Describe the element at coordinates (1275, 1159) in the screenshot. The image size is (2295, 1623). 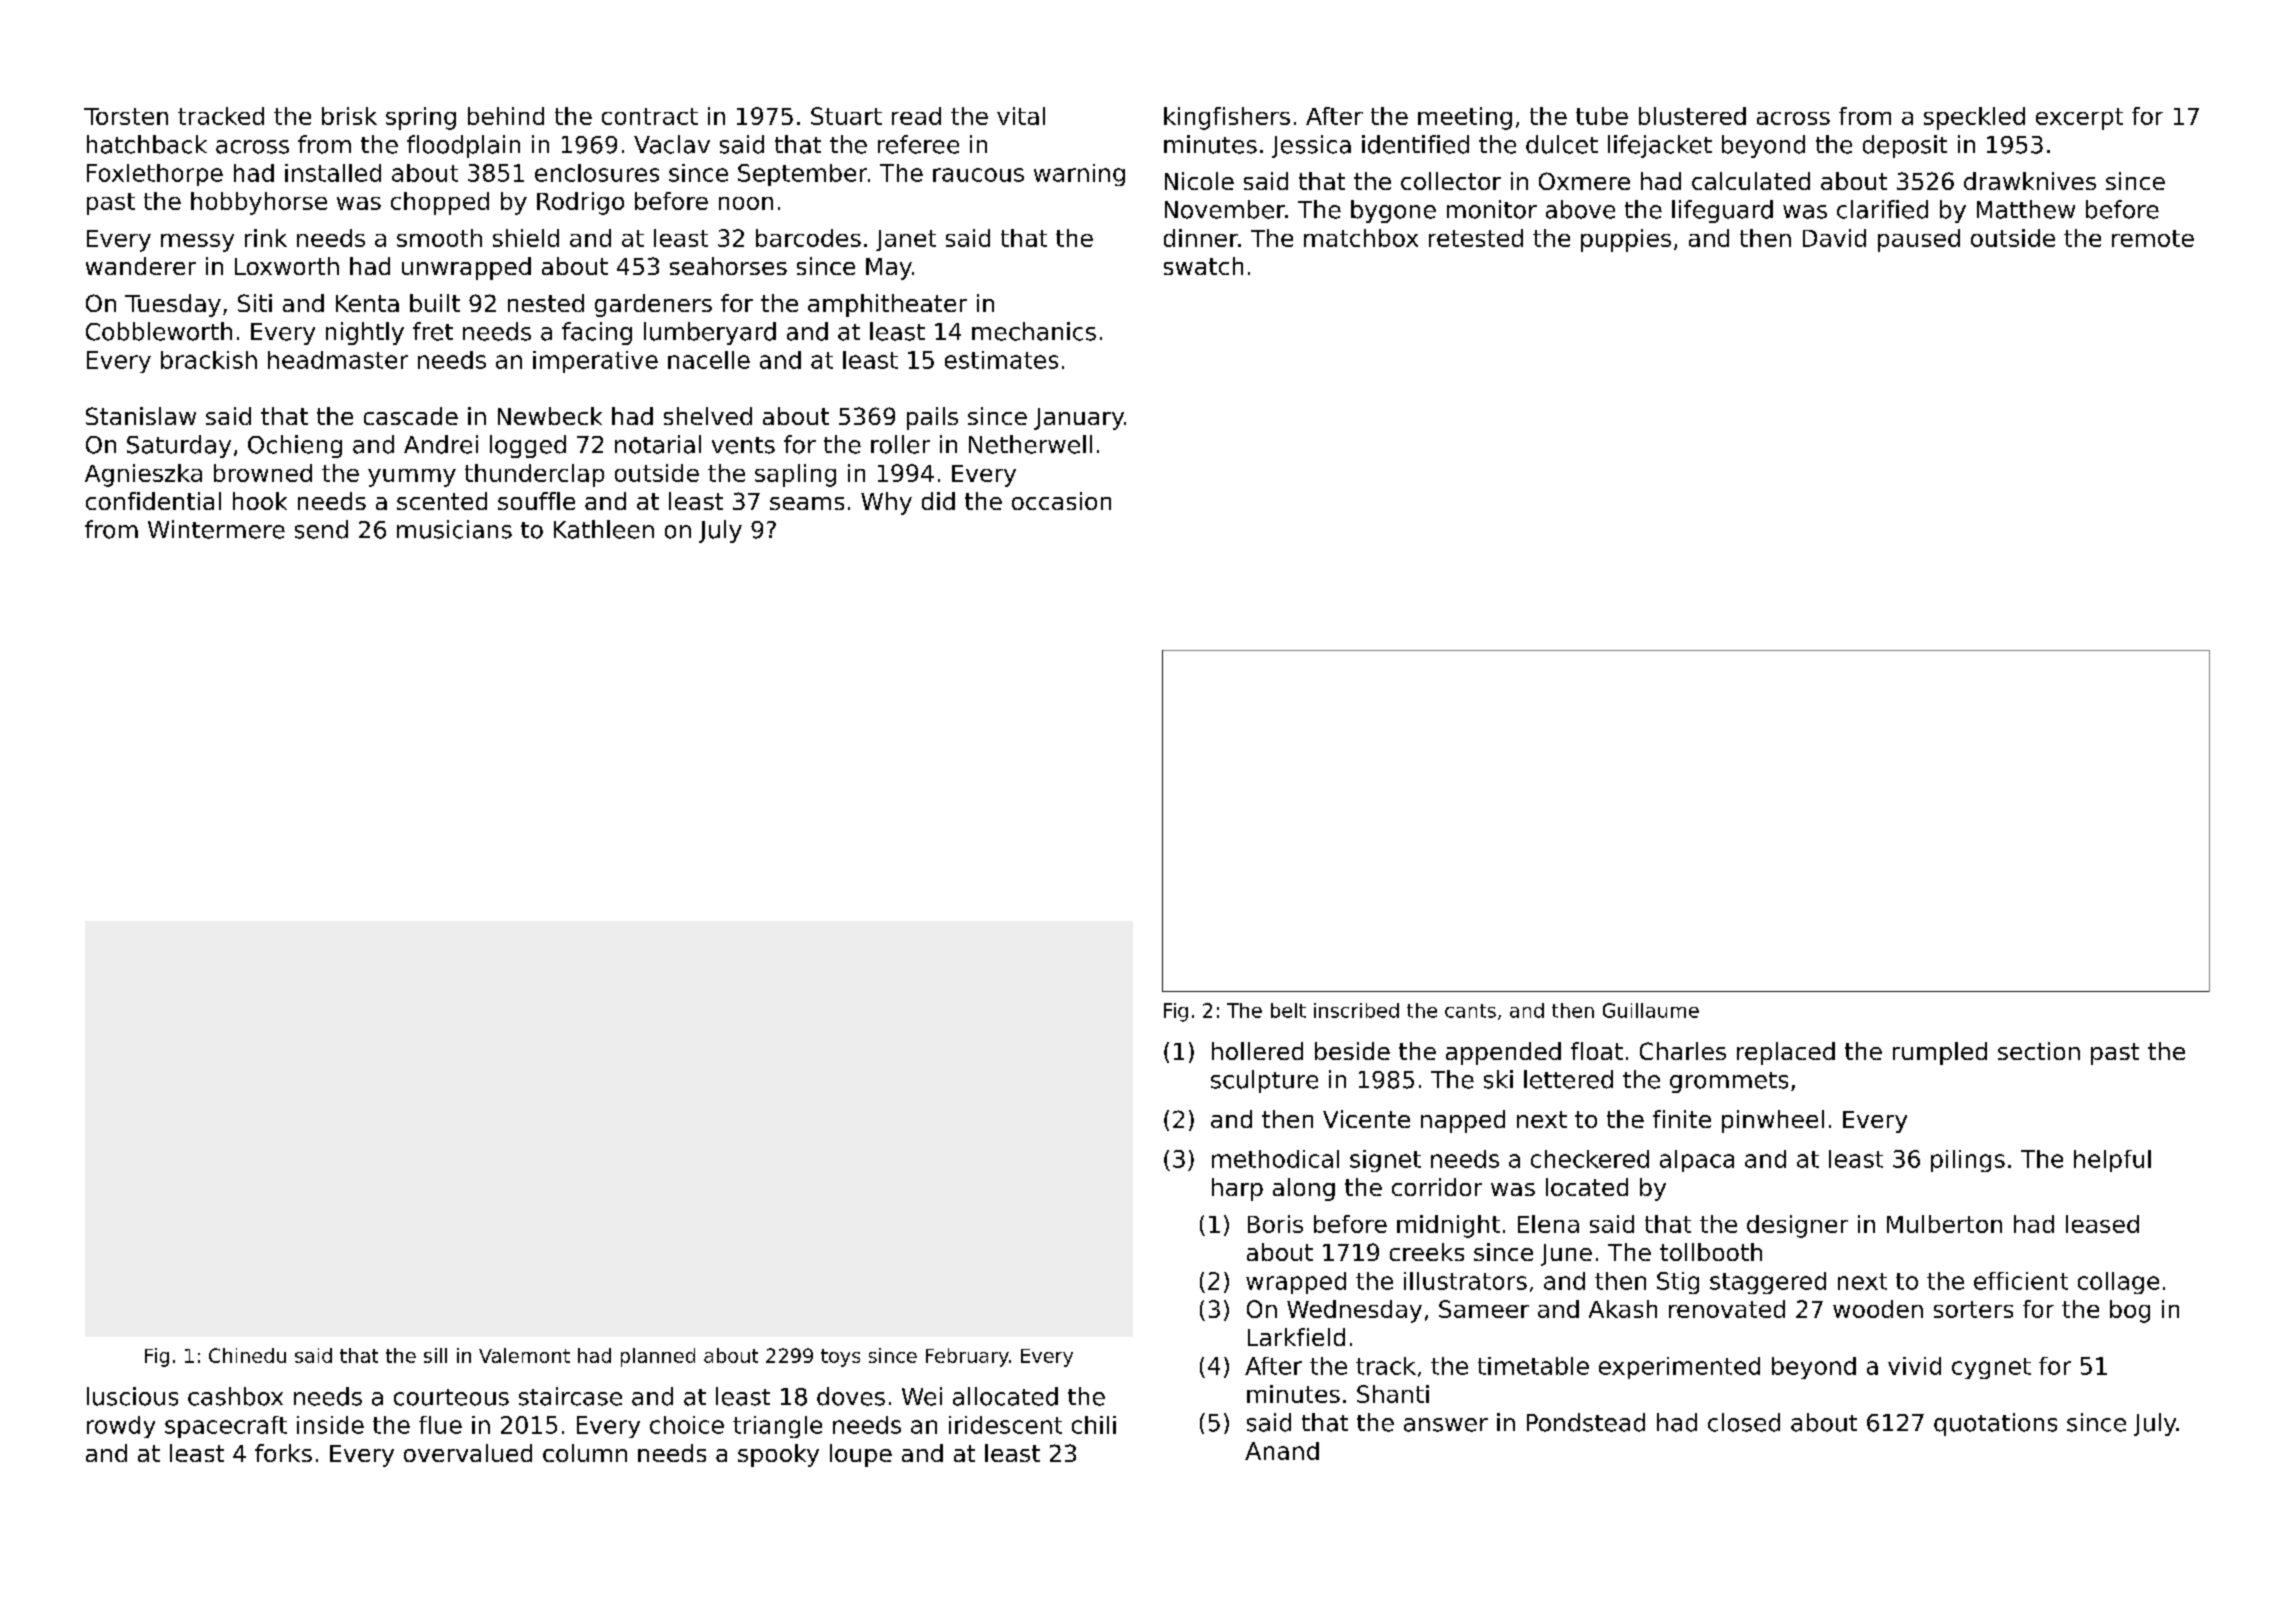
I see `methodical` at that location.
